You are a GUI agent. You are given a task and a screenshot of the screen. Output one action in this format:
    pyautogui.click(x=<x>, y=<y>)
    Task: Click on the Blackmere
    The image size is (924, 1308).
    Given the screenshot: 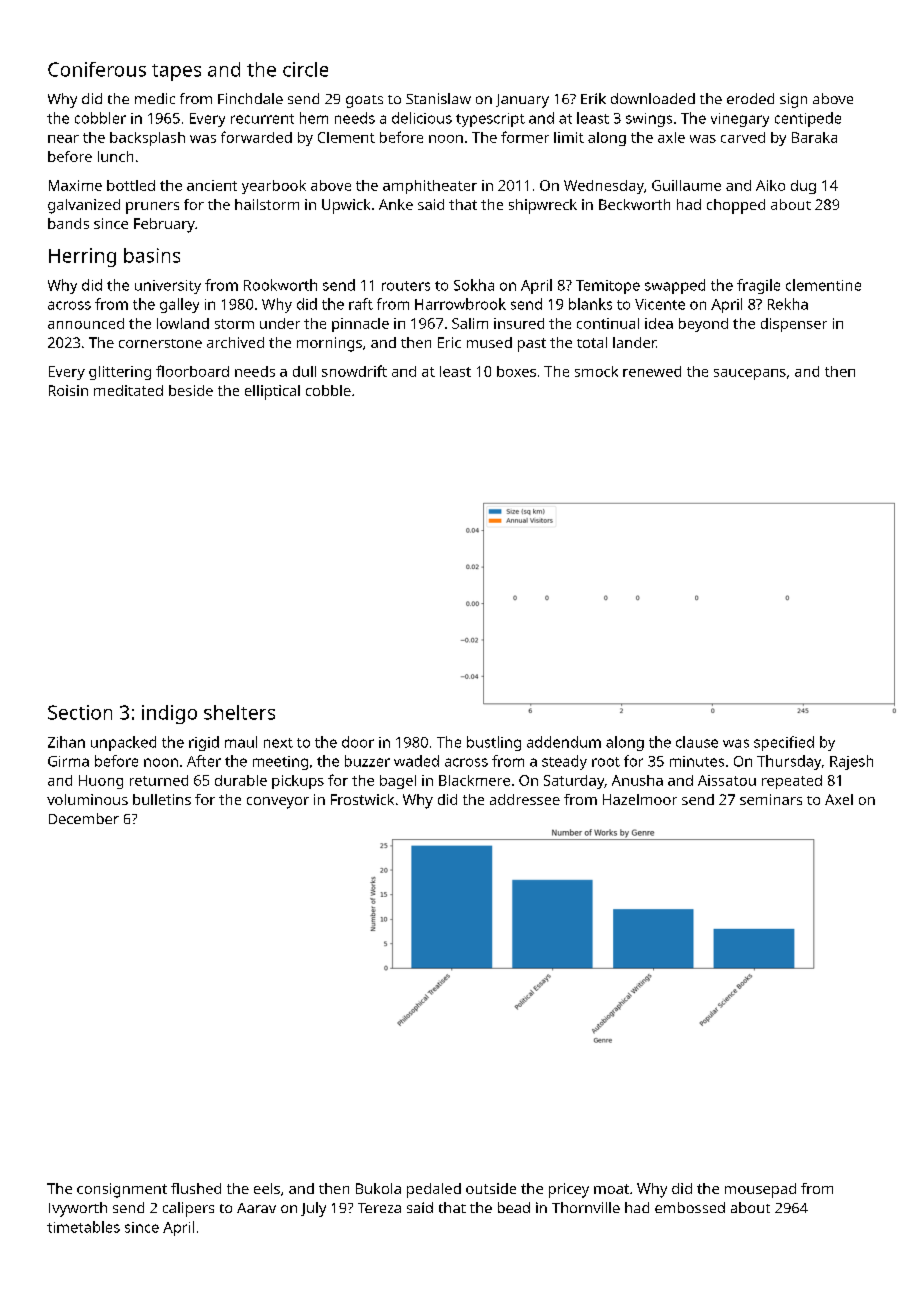 What is the action you would take?
    pyautogui.click(x=474, y=780)
